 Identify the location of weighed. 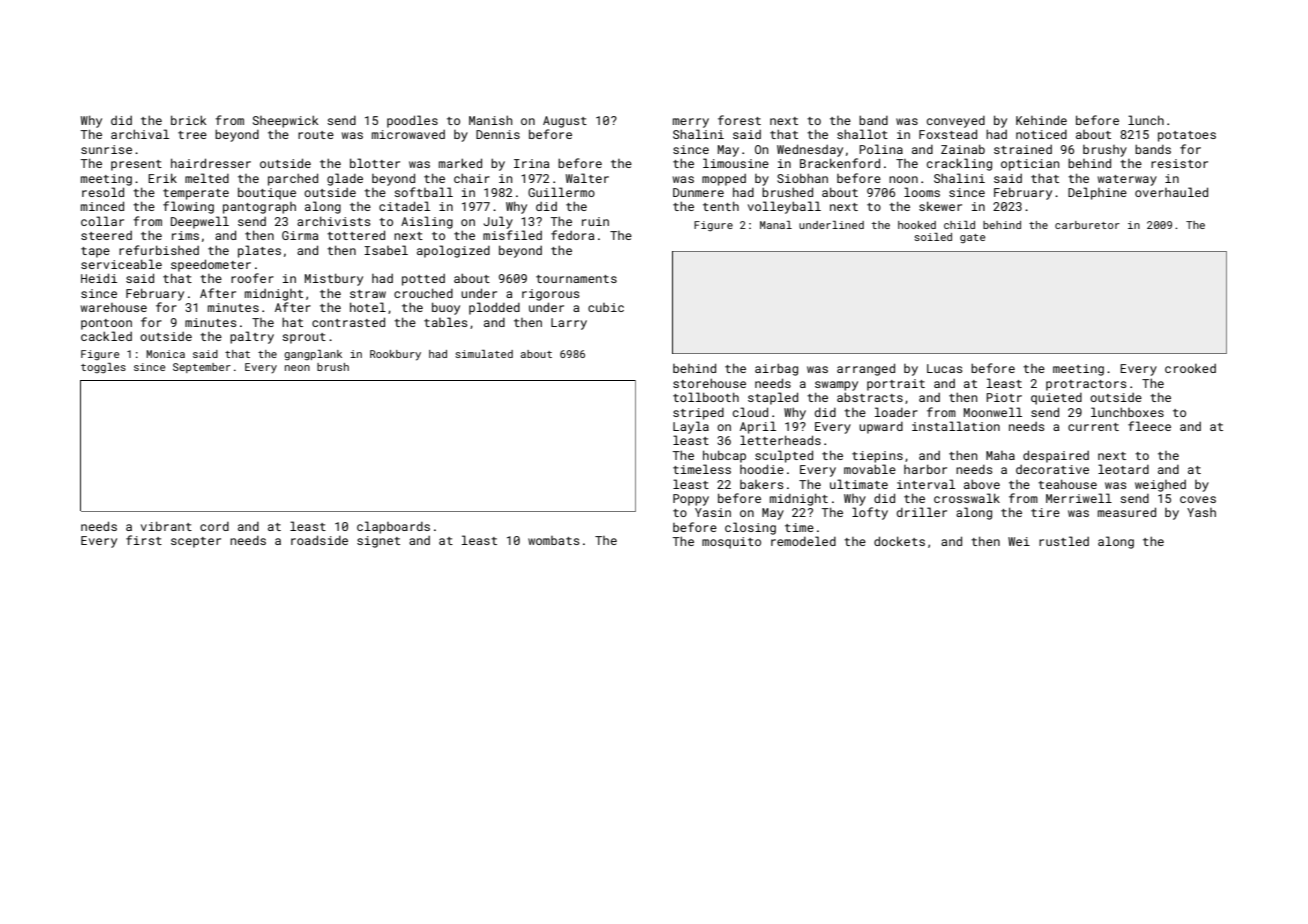
(1160, 486).
